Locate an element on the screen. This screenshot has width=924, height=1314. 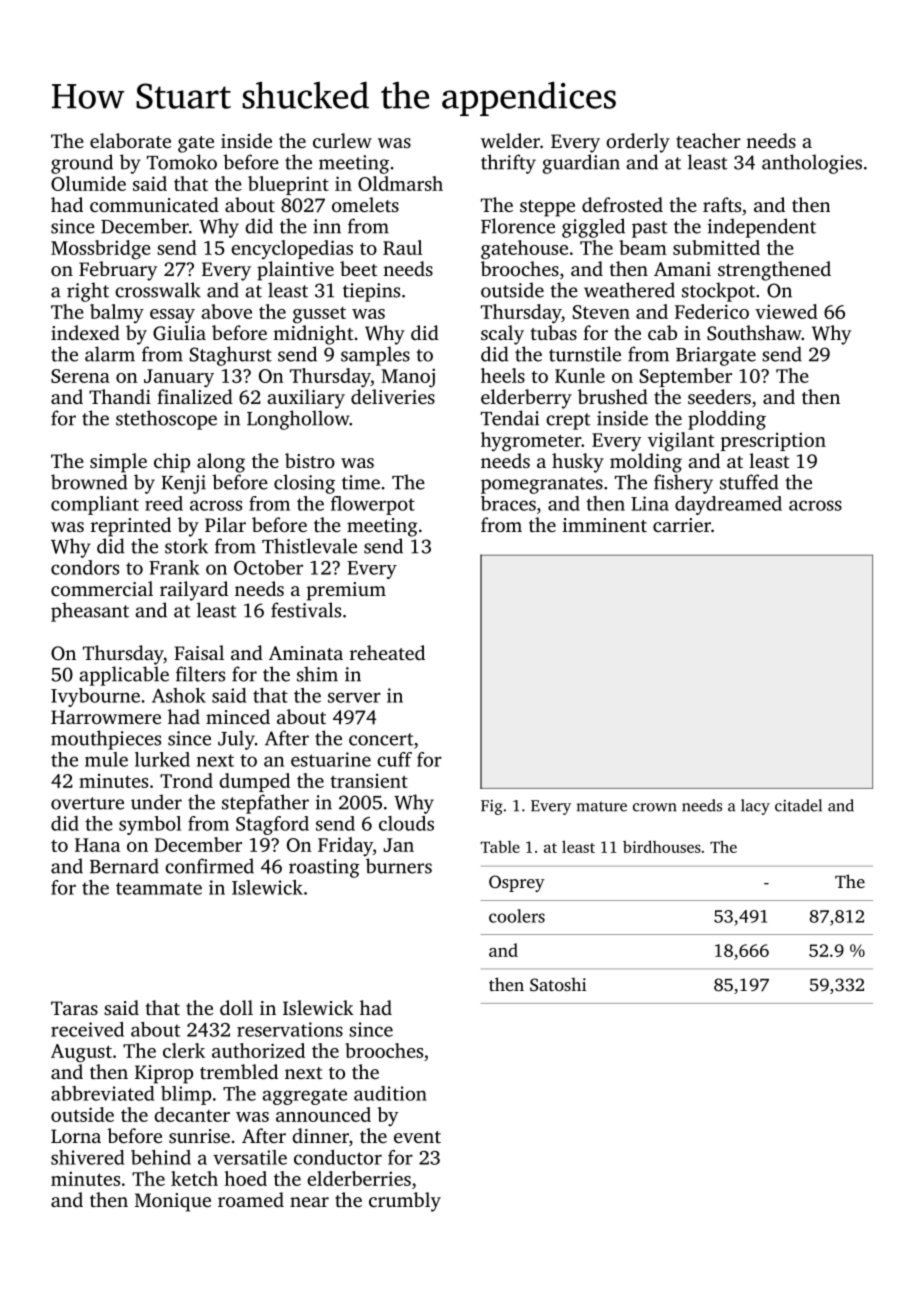
shivered is located at coordinates (87, 1157).
